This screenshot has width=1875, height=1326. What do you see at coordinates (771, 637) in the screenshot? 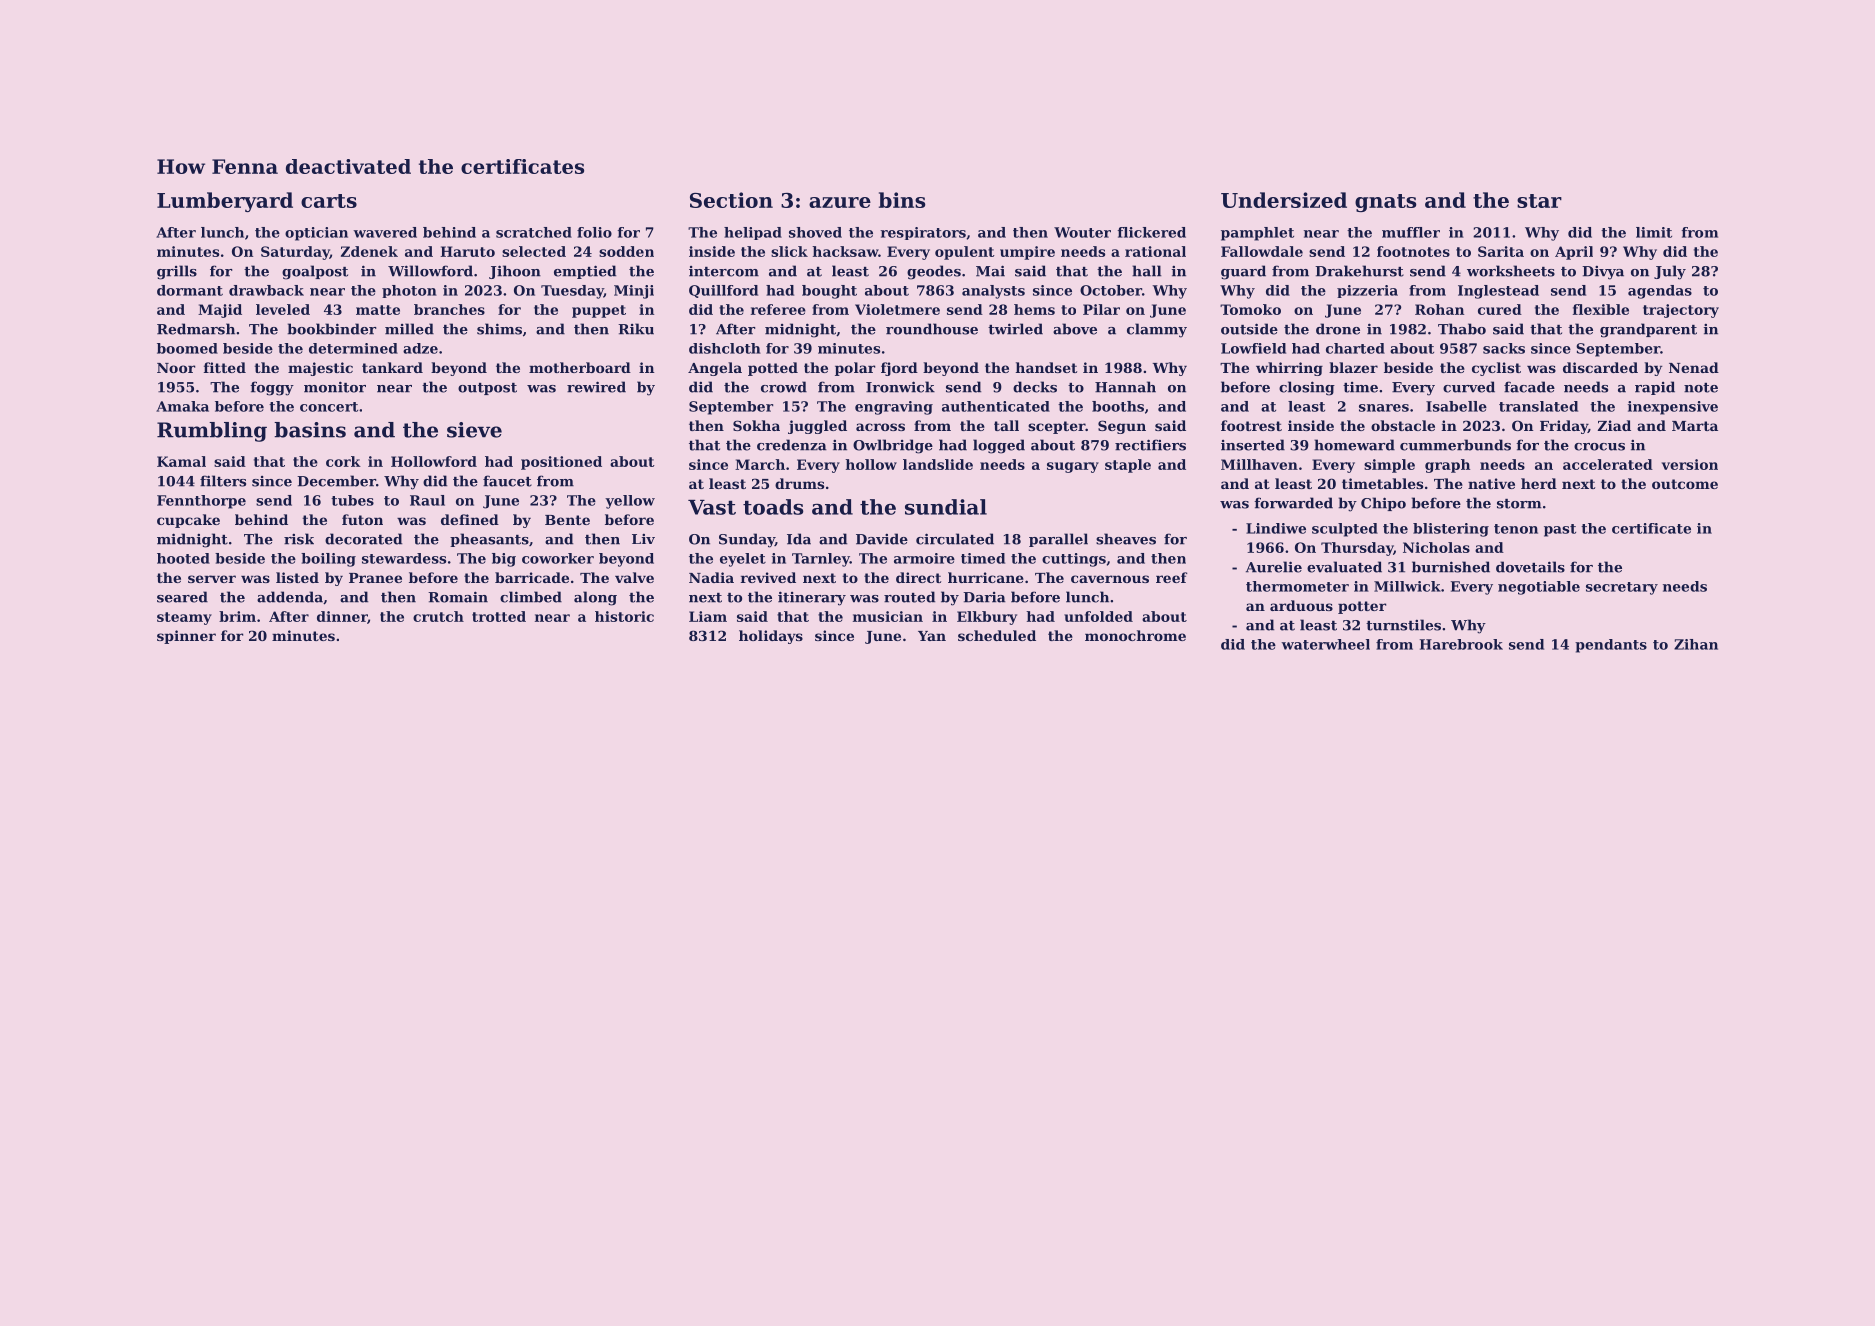
I see `holidays` at bounding box center [771, 637].
